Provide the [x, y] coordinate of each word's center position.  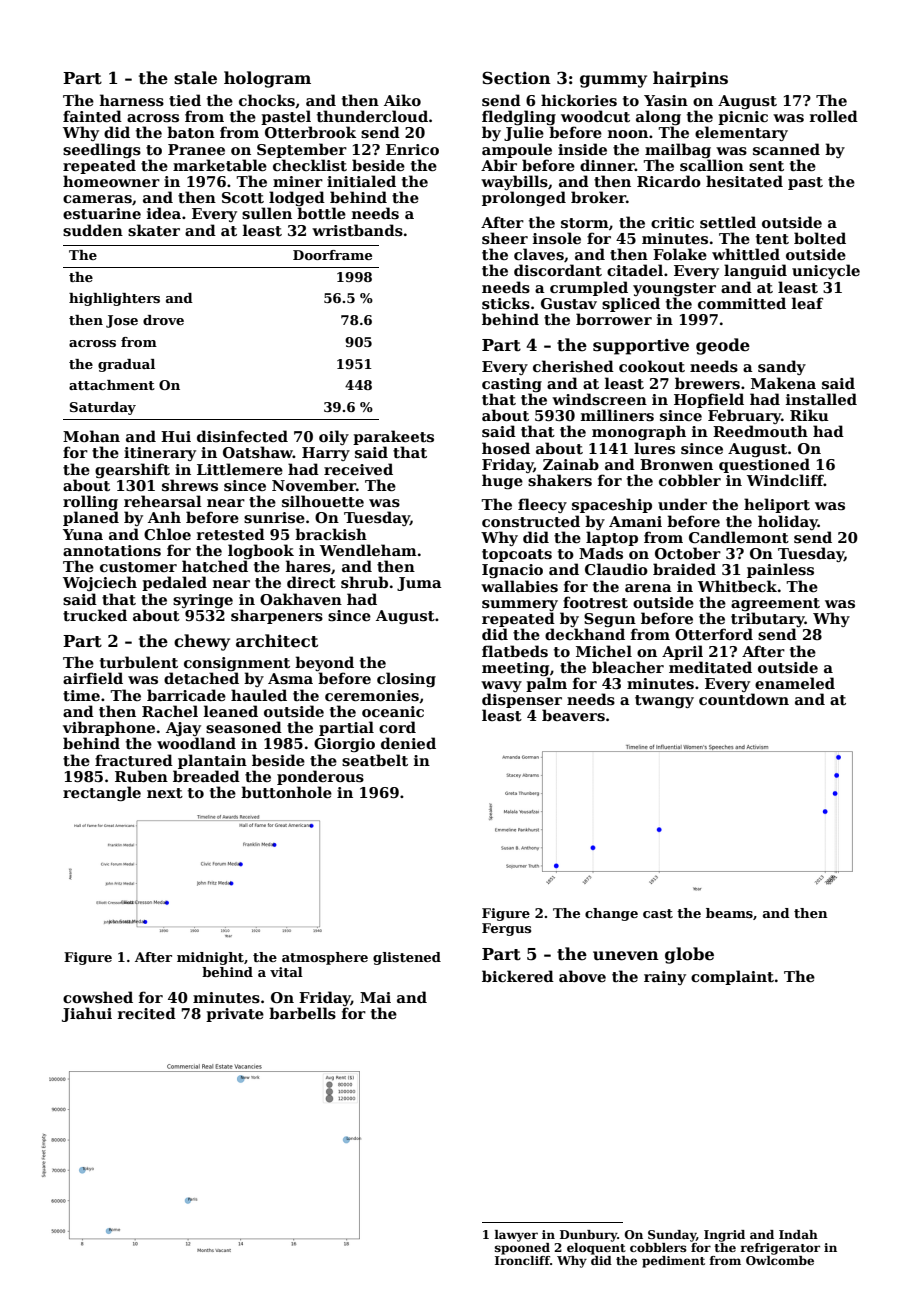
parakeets [393, 437]
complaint [732, 977]
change [611, 914]
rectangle [102, 793]
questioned [764, 465]
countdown [744, 699]
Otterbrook [310, 132]
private [235, 1015]
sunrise [274, 517]
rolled [834, 116]
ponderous [320, 777]
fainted [92, 116]
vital [286, 972]
